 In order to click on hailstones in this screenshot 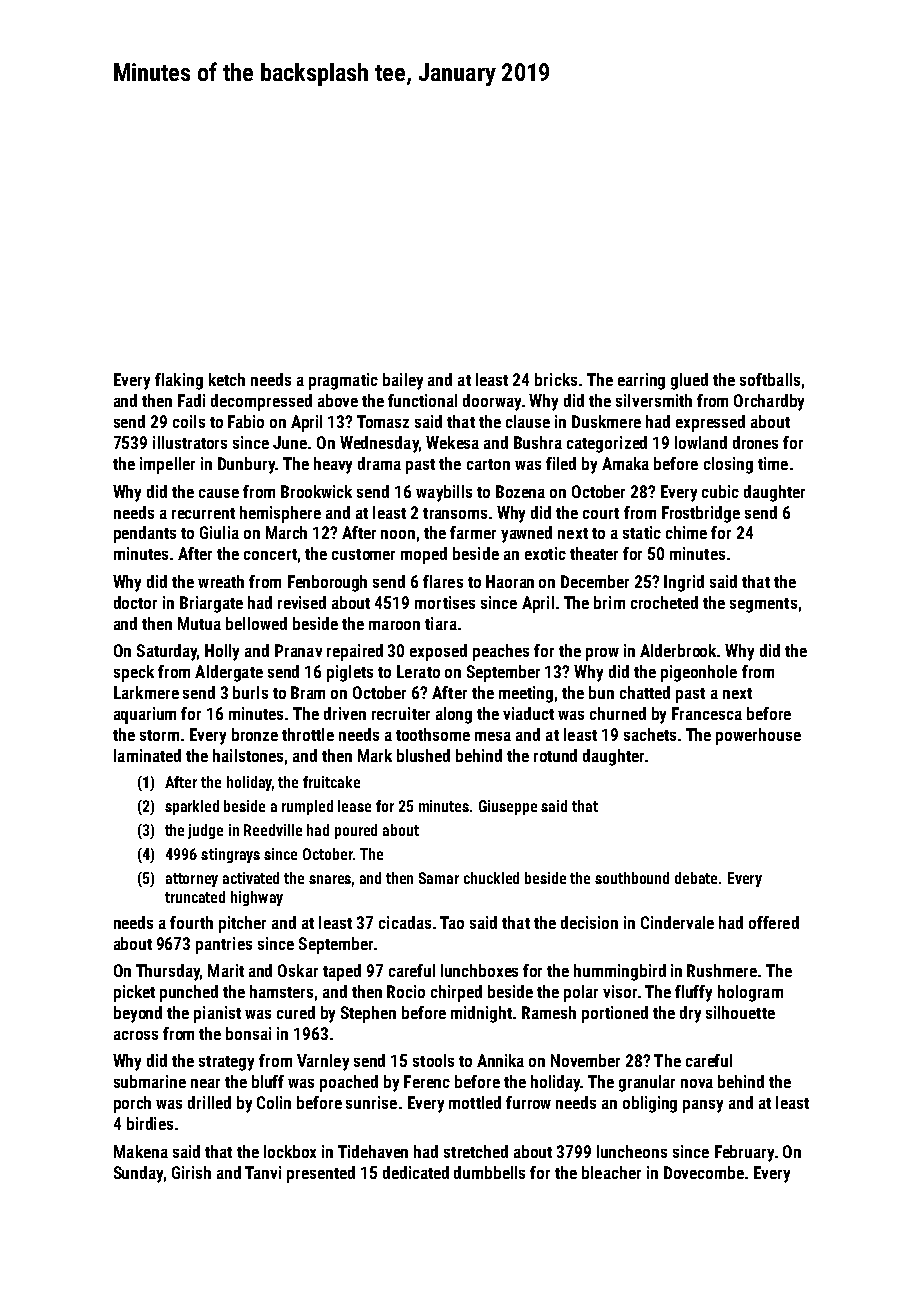, I will do `click(248, 755)`.
